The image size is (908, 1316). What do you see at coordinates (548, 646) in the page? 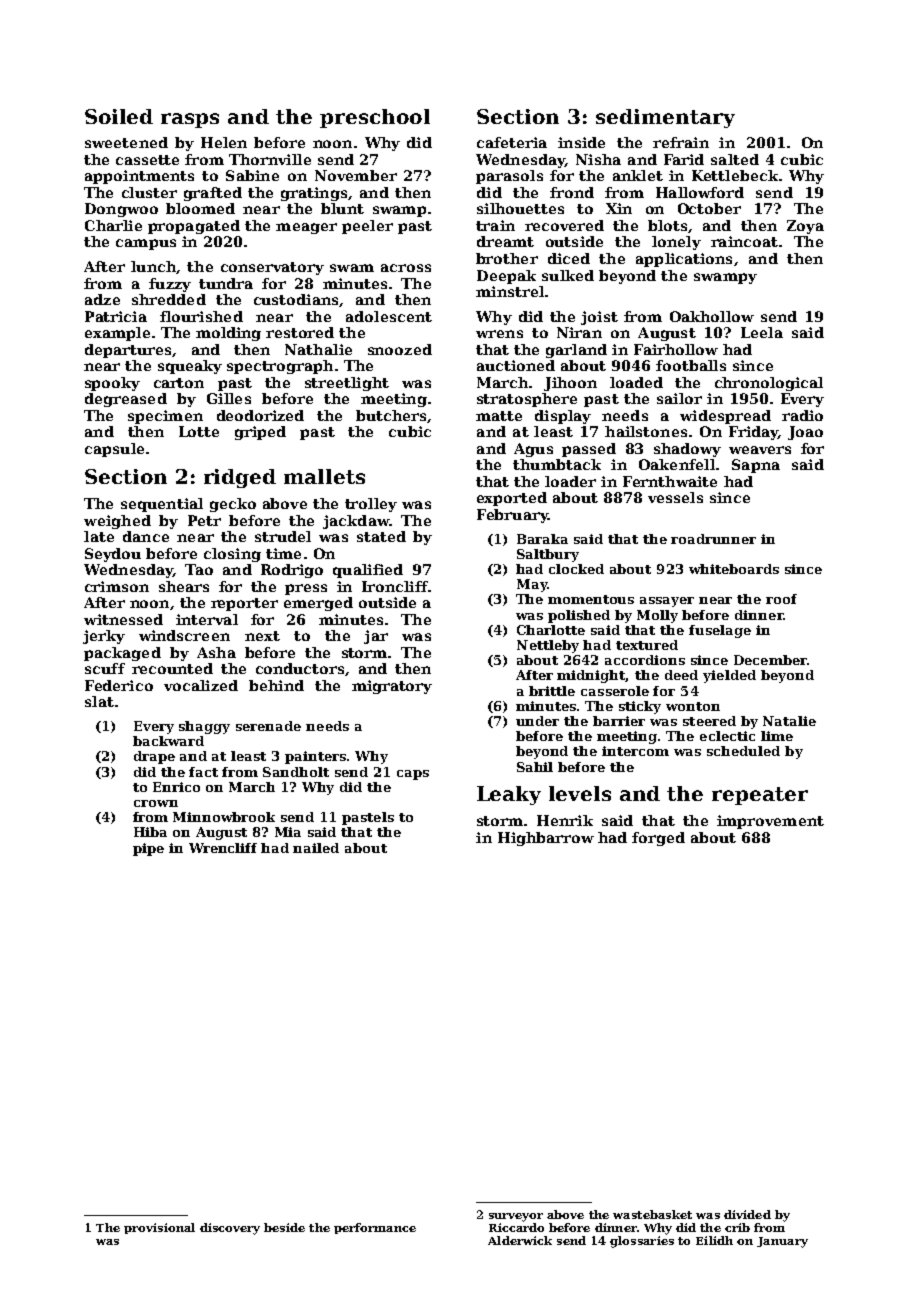
I see `Nettleby` at bounding box center [548, 646].
